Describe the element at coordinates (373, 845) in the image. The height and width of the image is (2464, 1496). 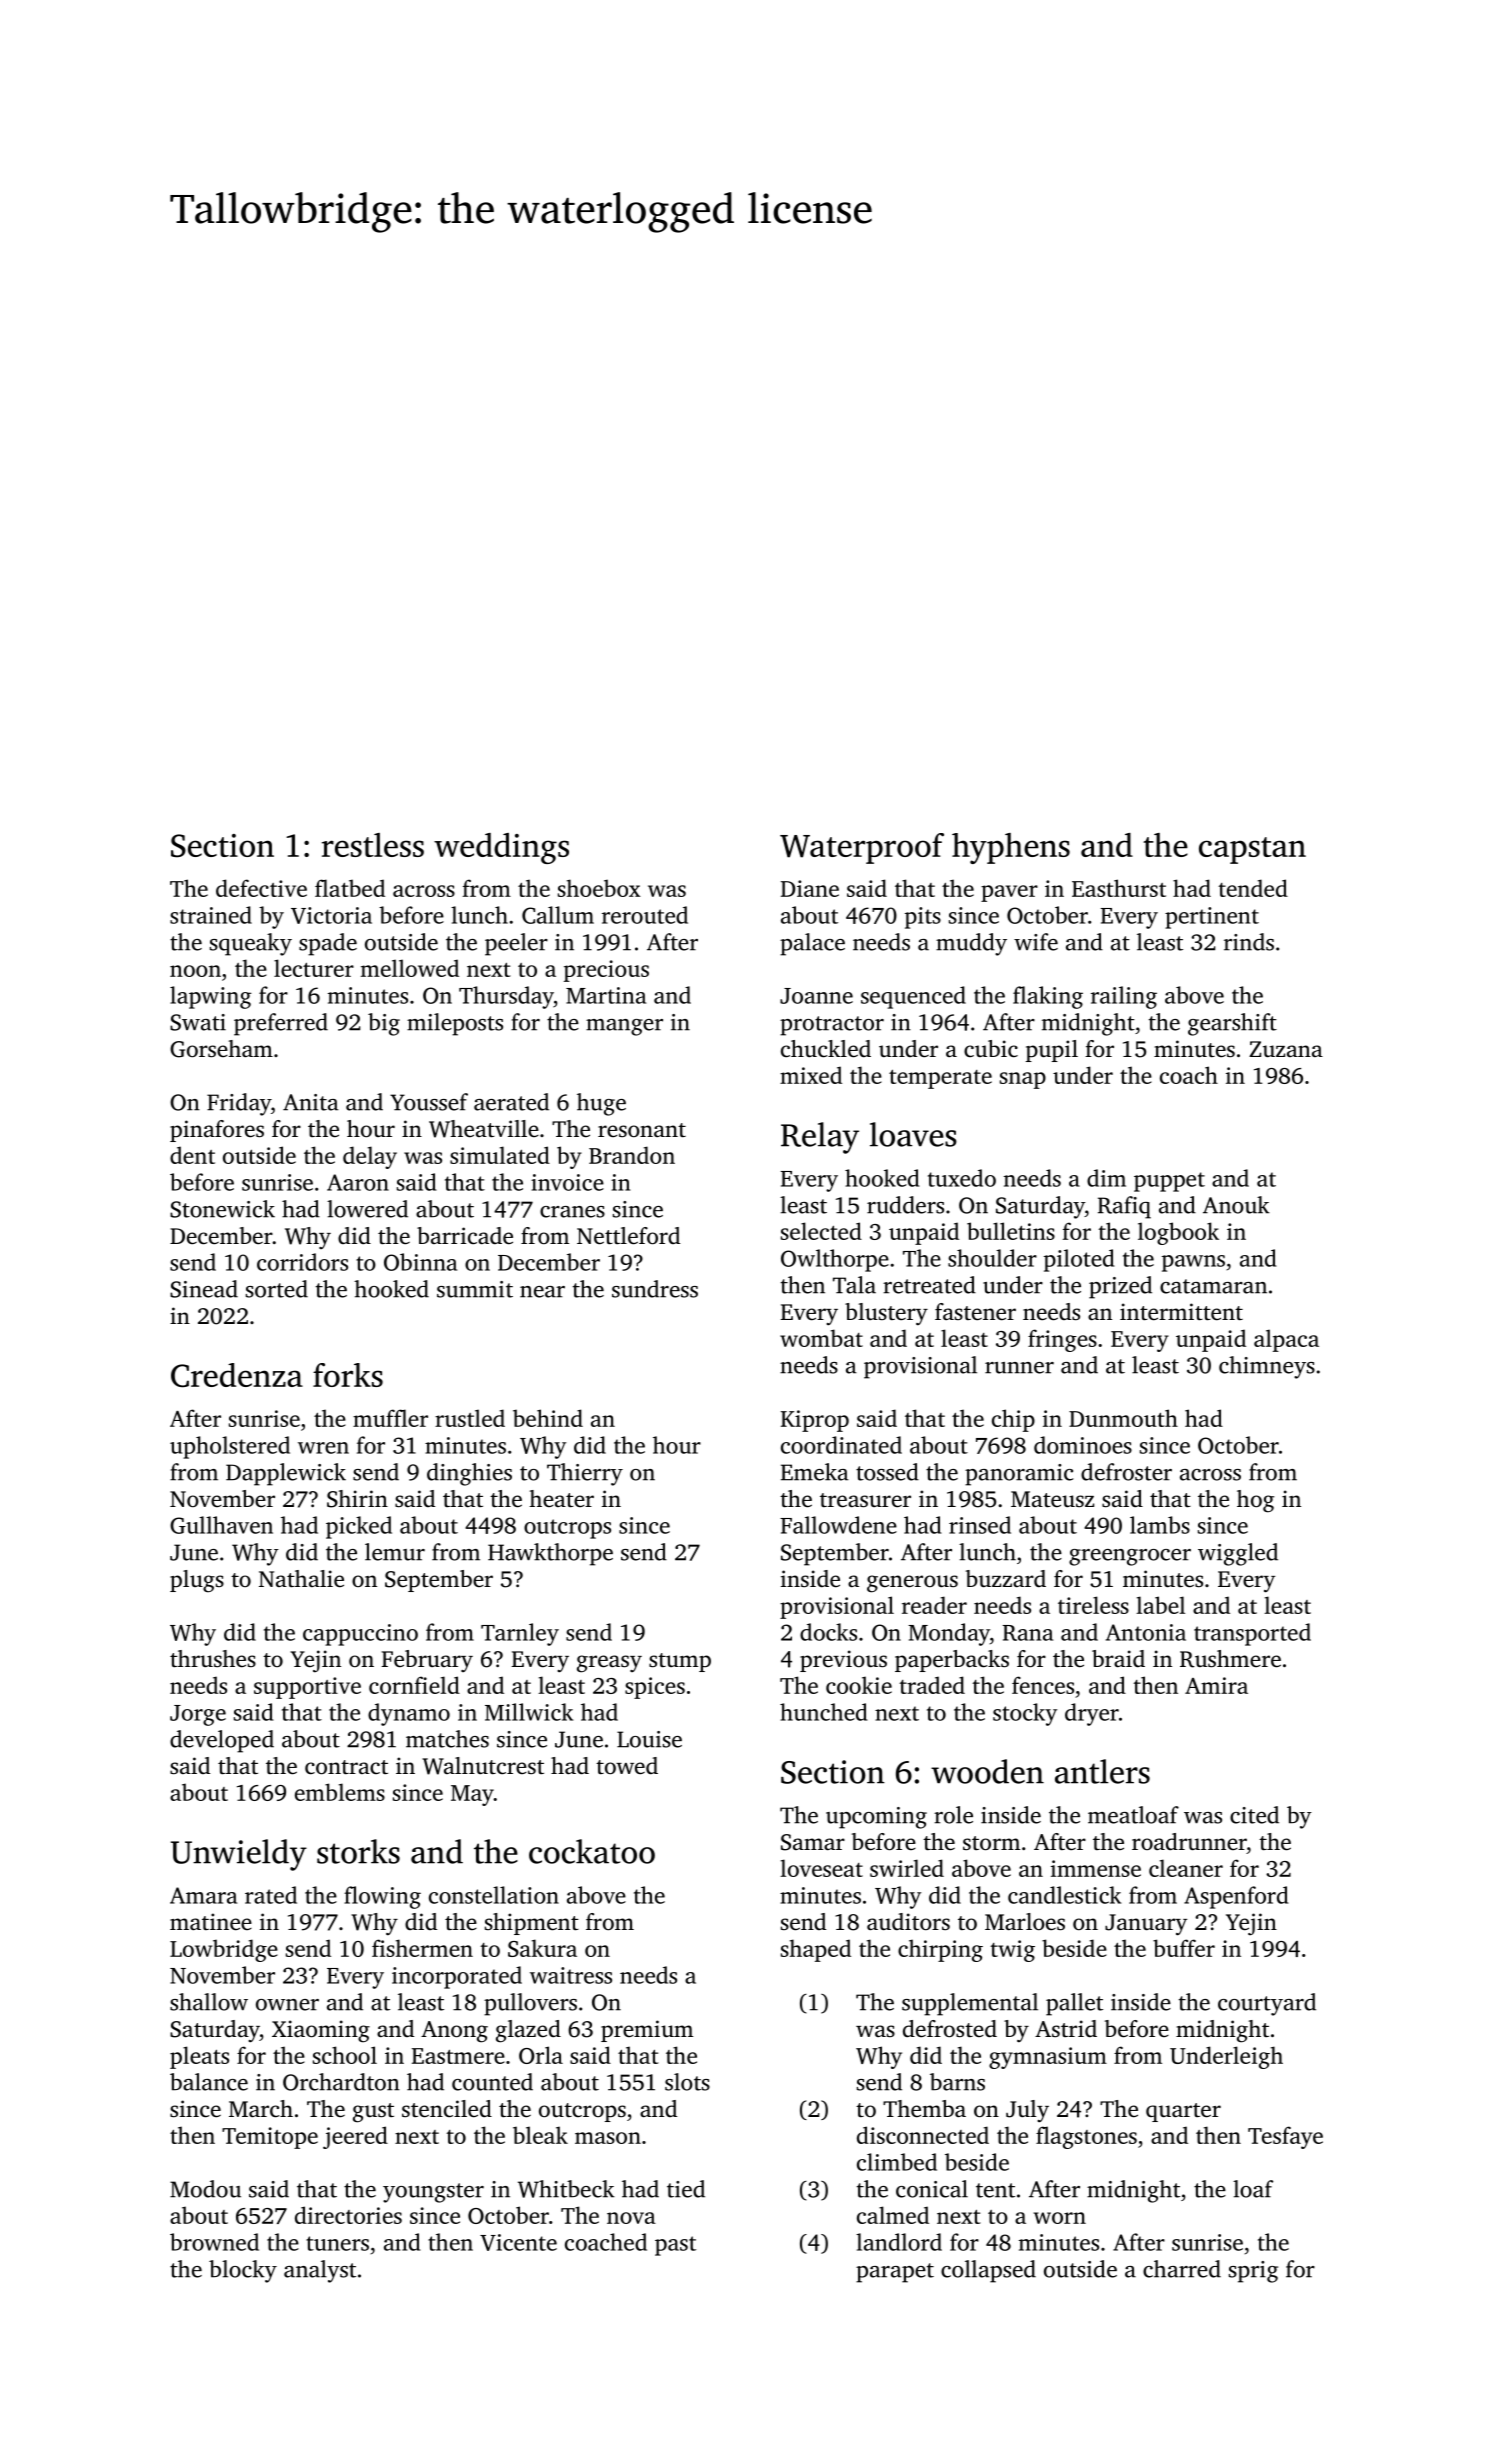
I see `restless` at that location.
